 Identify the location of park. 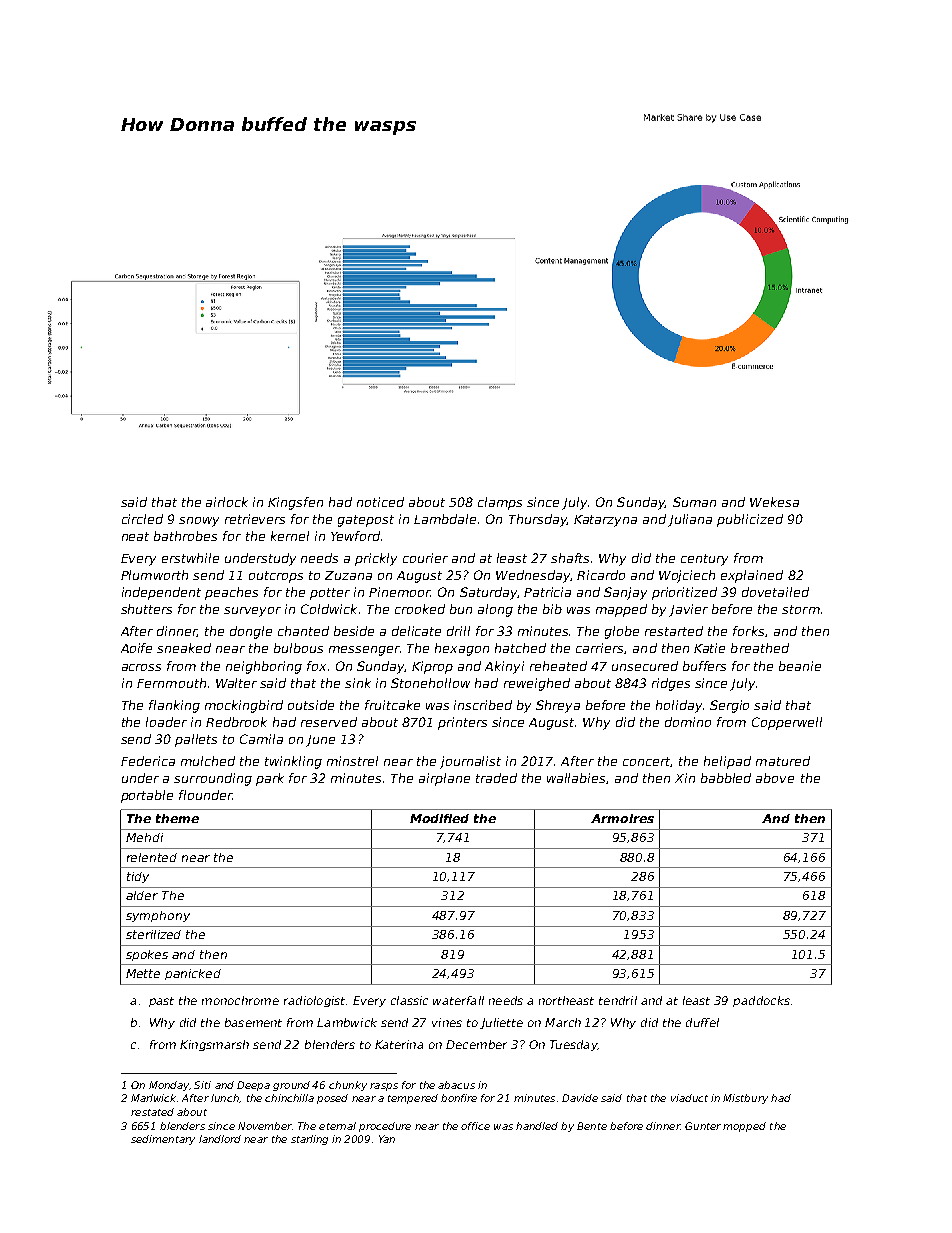
(270, 779).
